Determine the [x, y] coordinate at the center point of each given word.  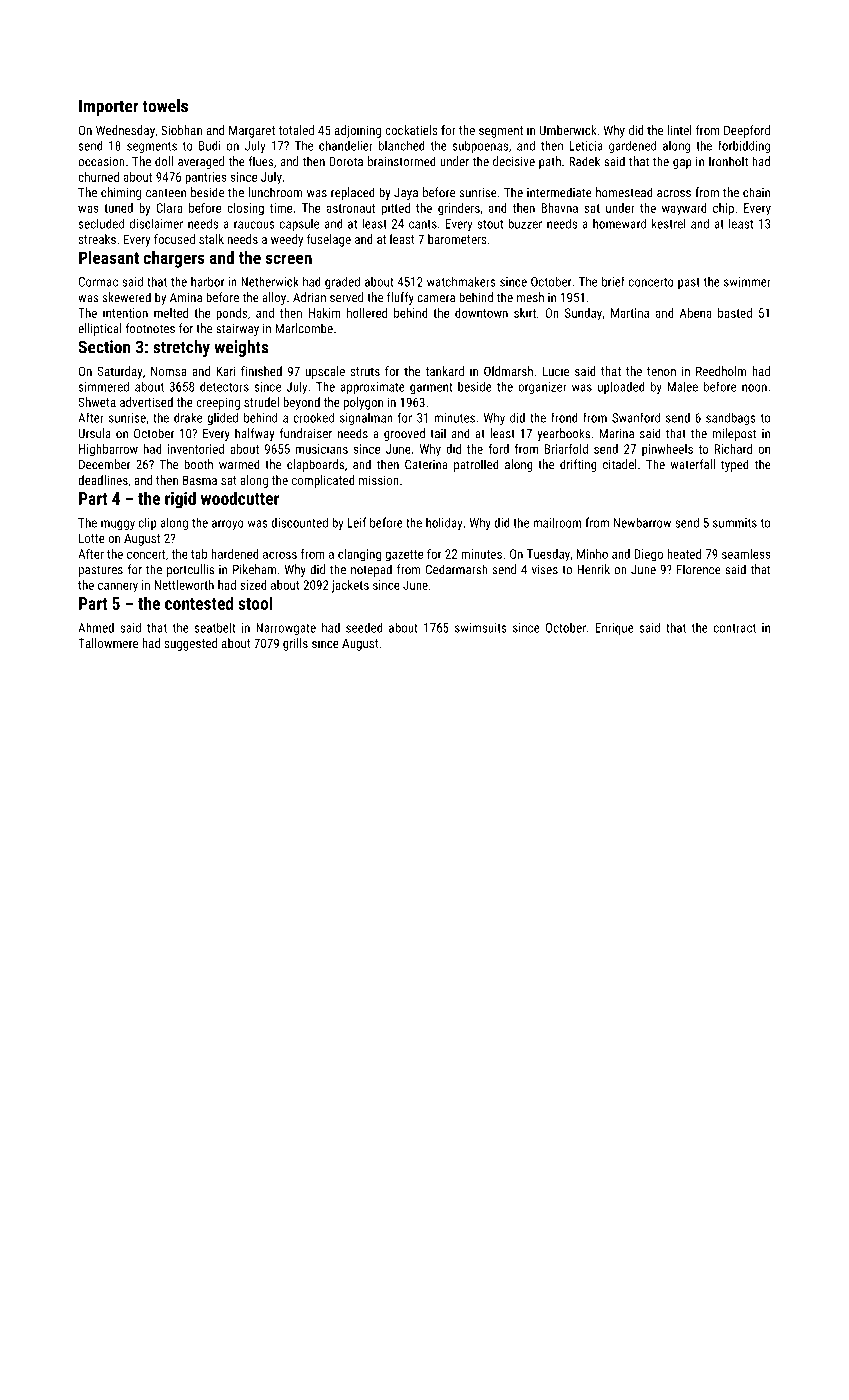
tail [438, 433]
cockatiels [411, 130]
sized [253, 585]
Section [105, 347]
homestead [624, 192]
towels [165, 106]
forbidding [744, 146]
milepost [734, 434]
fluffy [400, 298]
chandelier [346, 145]
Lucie [556, 371]
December [104, 464]
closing [245, 209]
